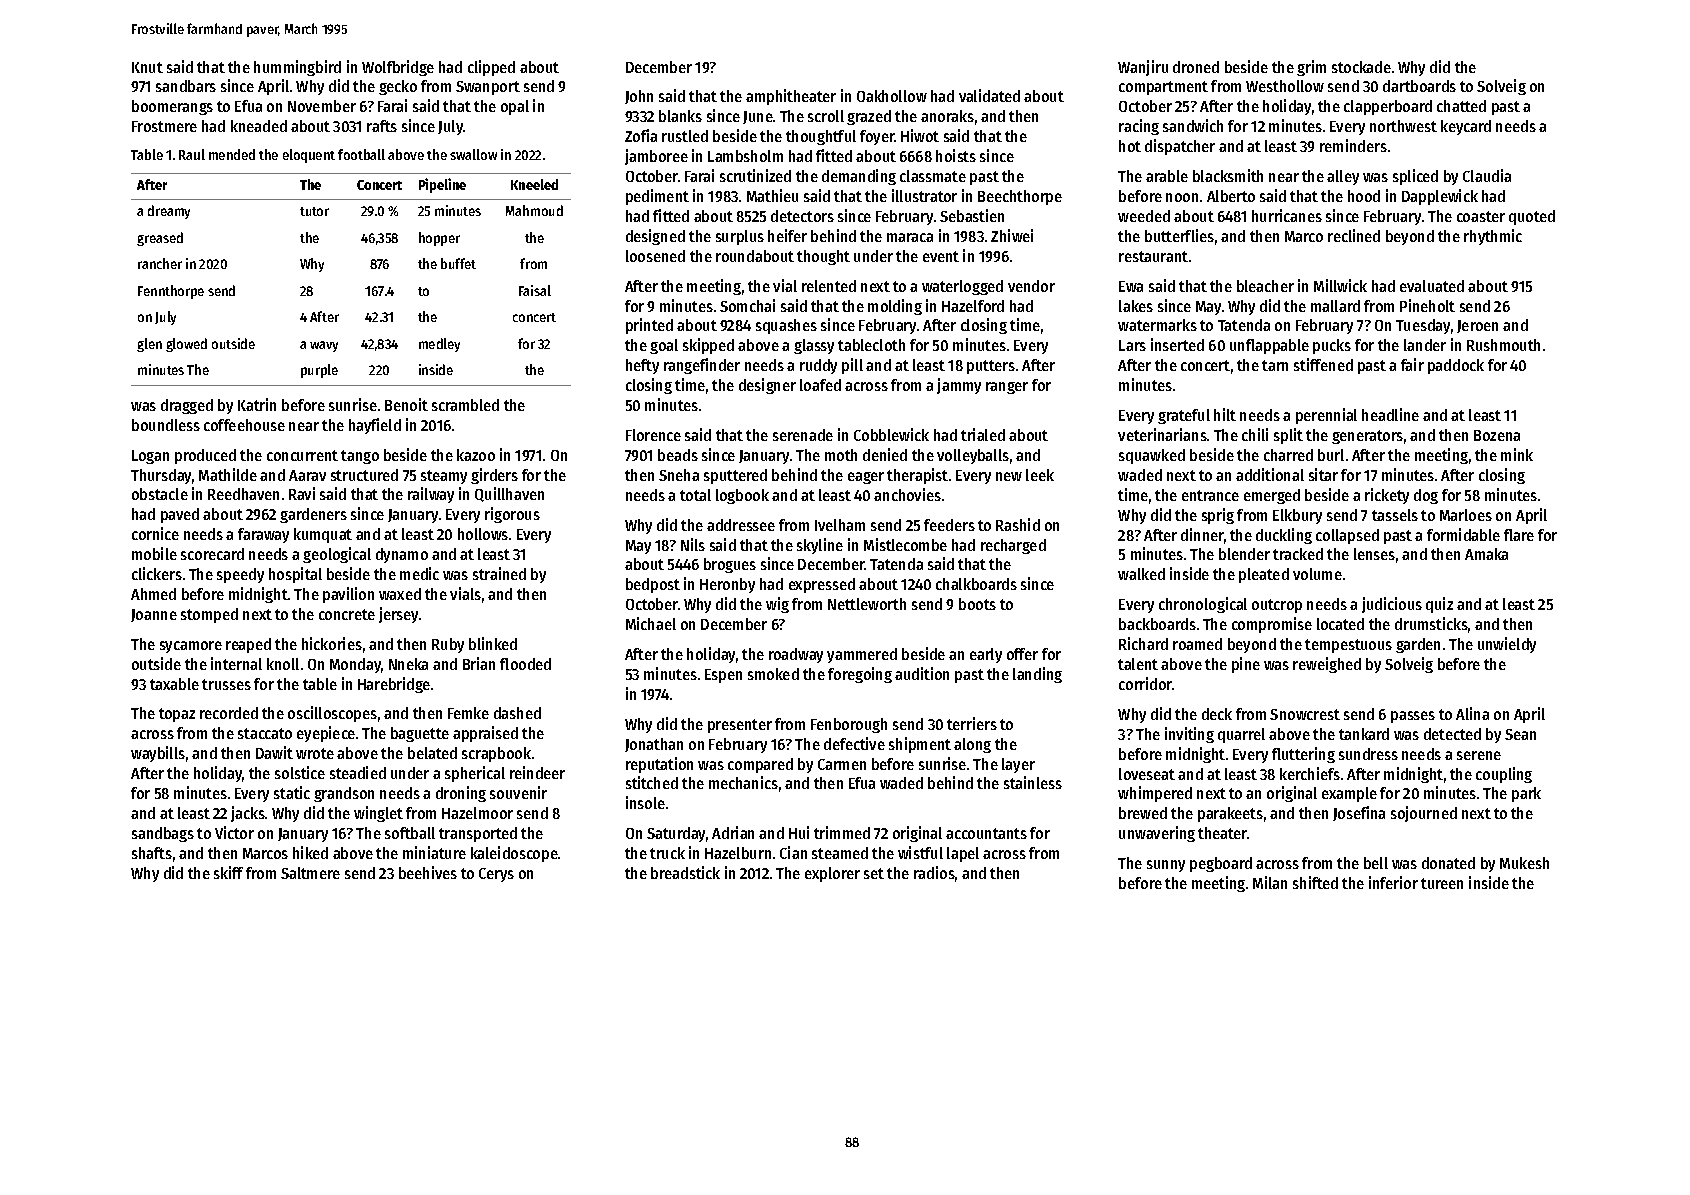  Describe the element at coordinates (1361, 67) in the screenshot. I see `stockade` at that location.
